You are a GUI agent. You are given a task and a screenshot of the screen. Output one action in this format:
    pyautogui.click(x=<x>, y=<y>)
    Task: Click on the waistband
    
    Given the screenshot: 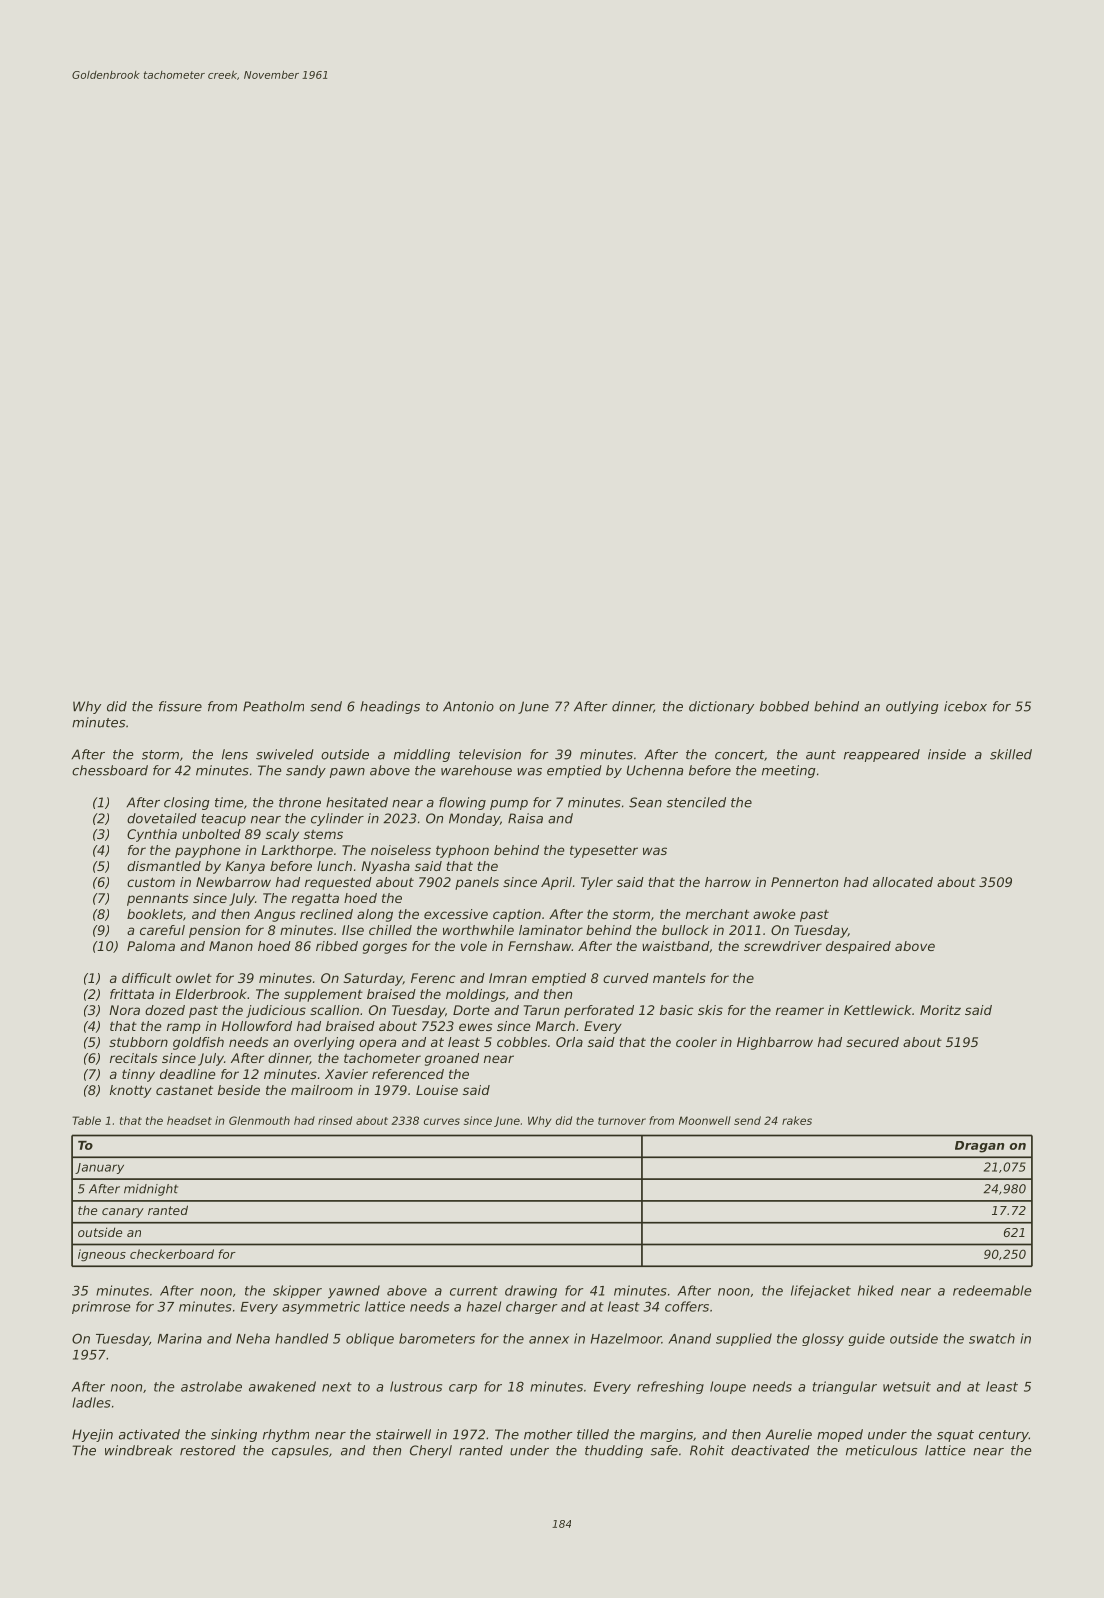 What is the action you would take?
    pyautogui.click(x=675, y=946)
